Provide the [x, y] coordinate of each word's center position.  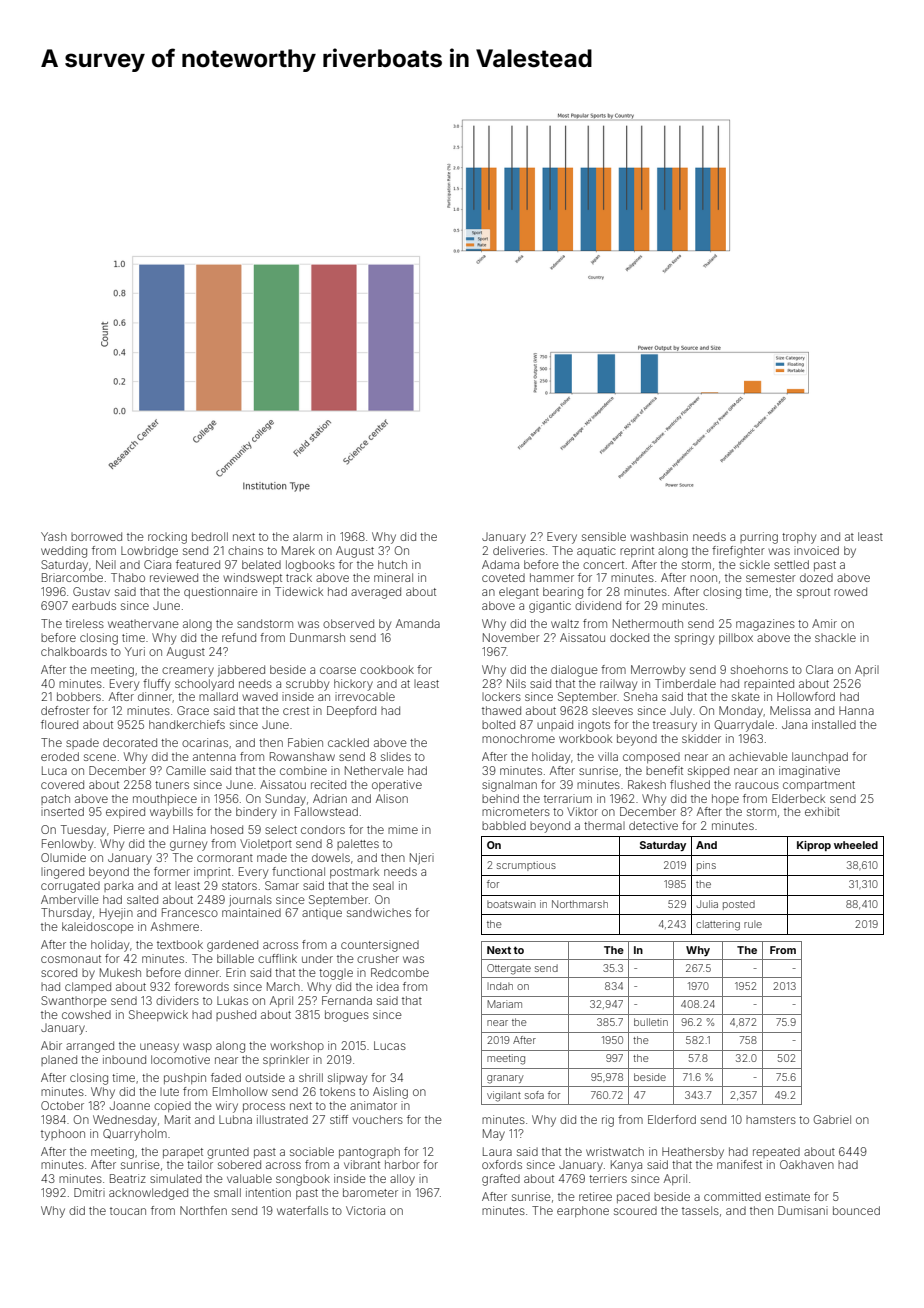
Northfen [203, 1210]
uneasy [159, 1048]
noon [703, 578]
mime [403, 829]
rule [753, 924]
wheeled [856, 845]
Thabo [128, 577]
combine [303, 770]
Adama [500, 564]
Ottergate [509, 969]
